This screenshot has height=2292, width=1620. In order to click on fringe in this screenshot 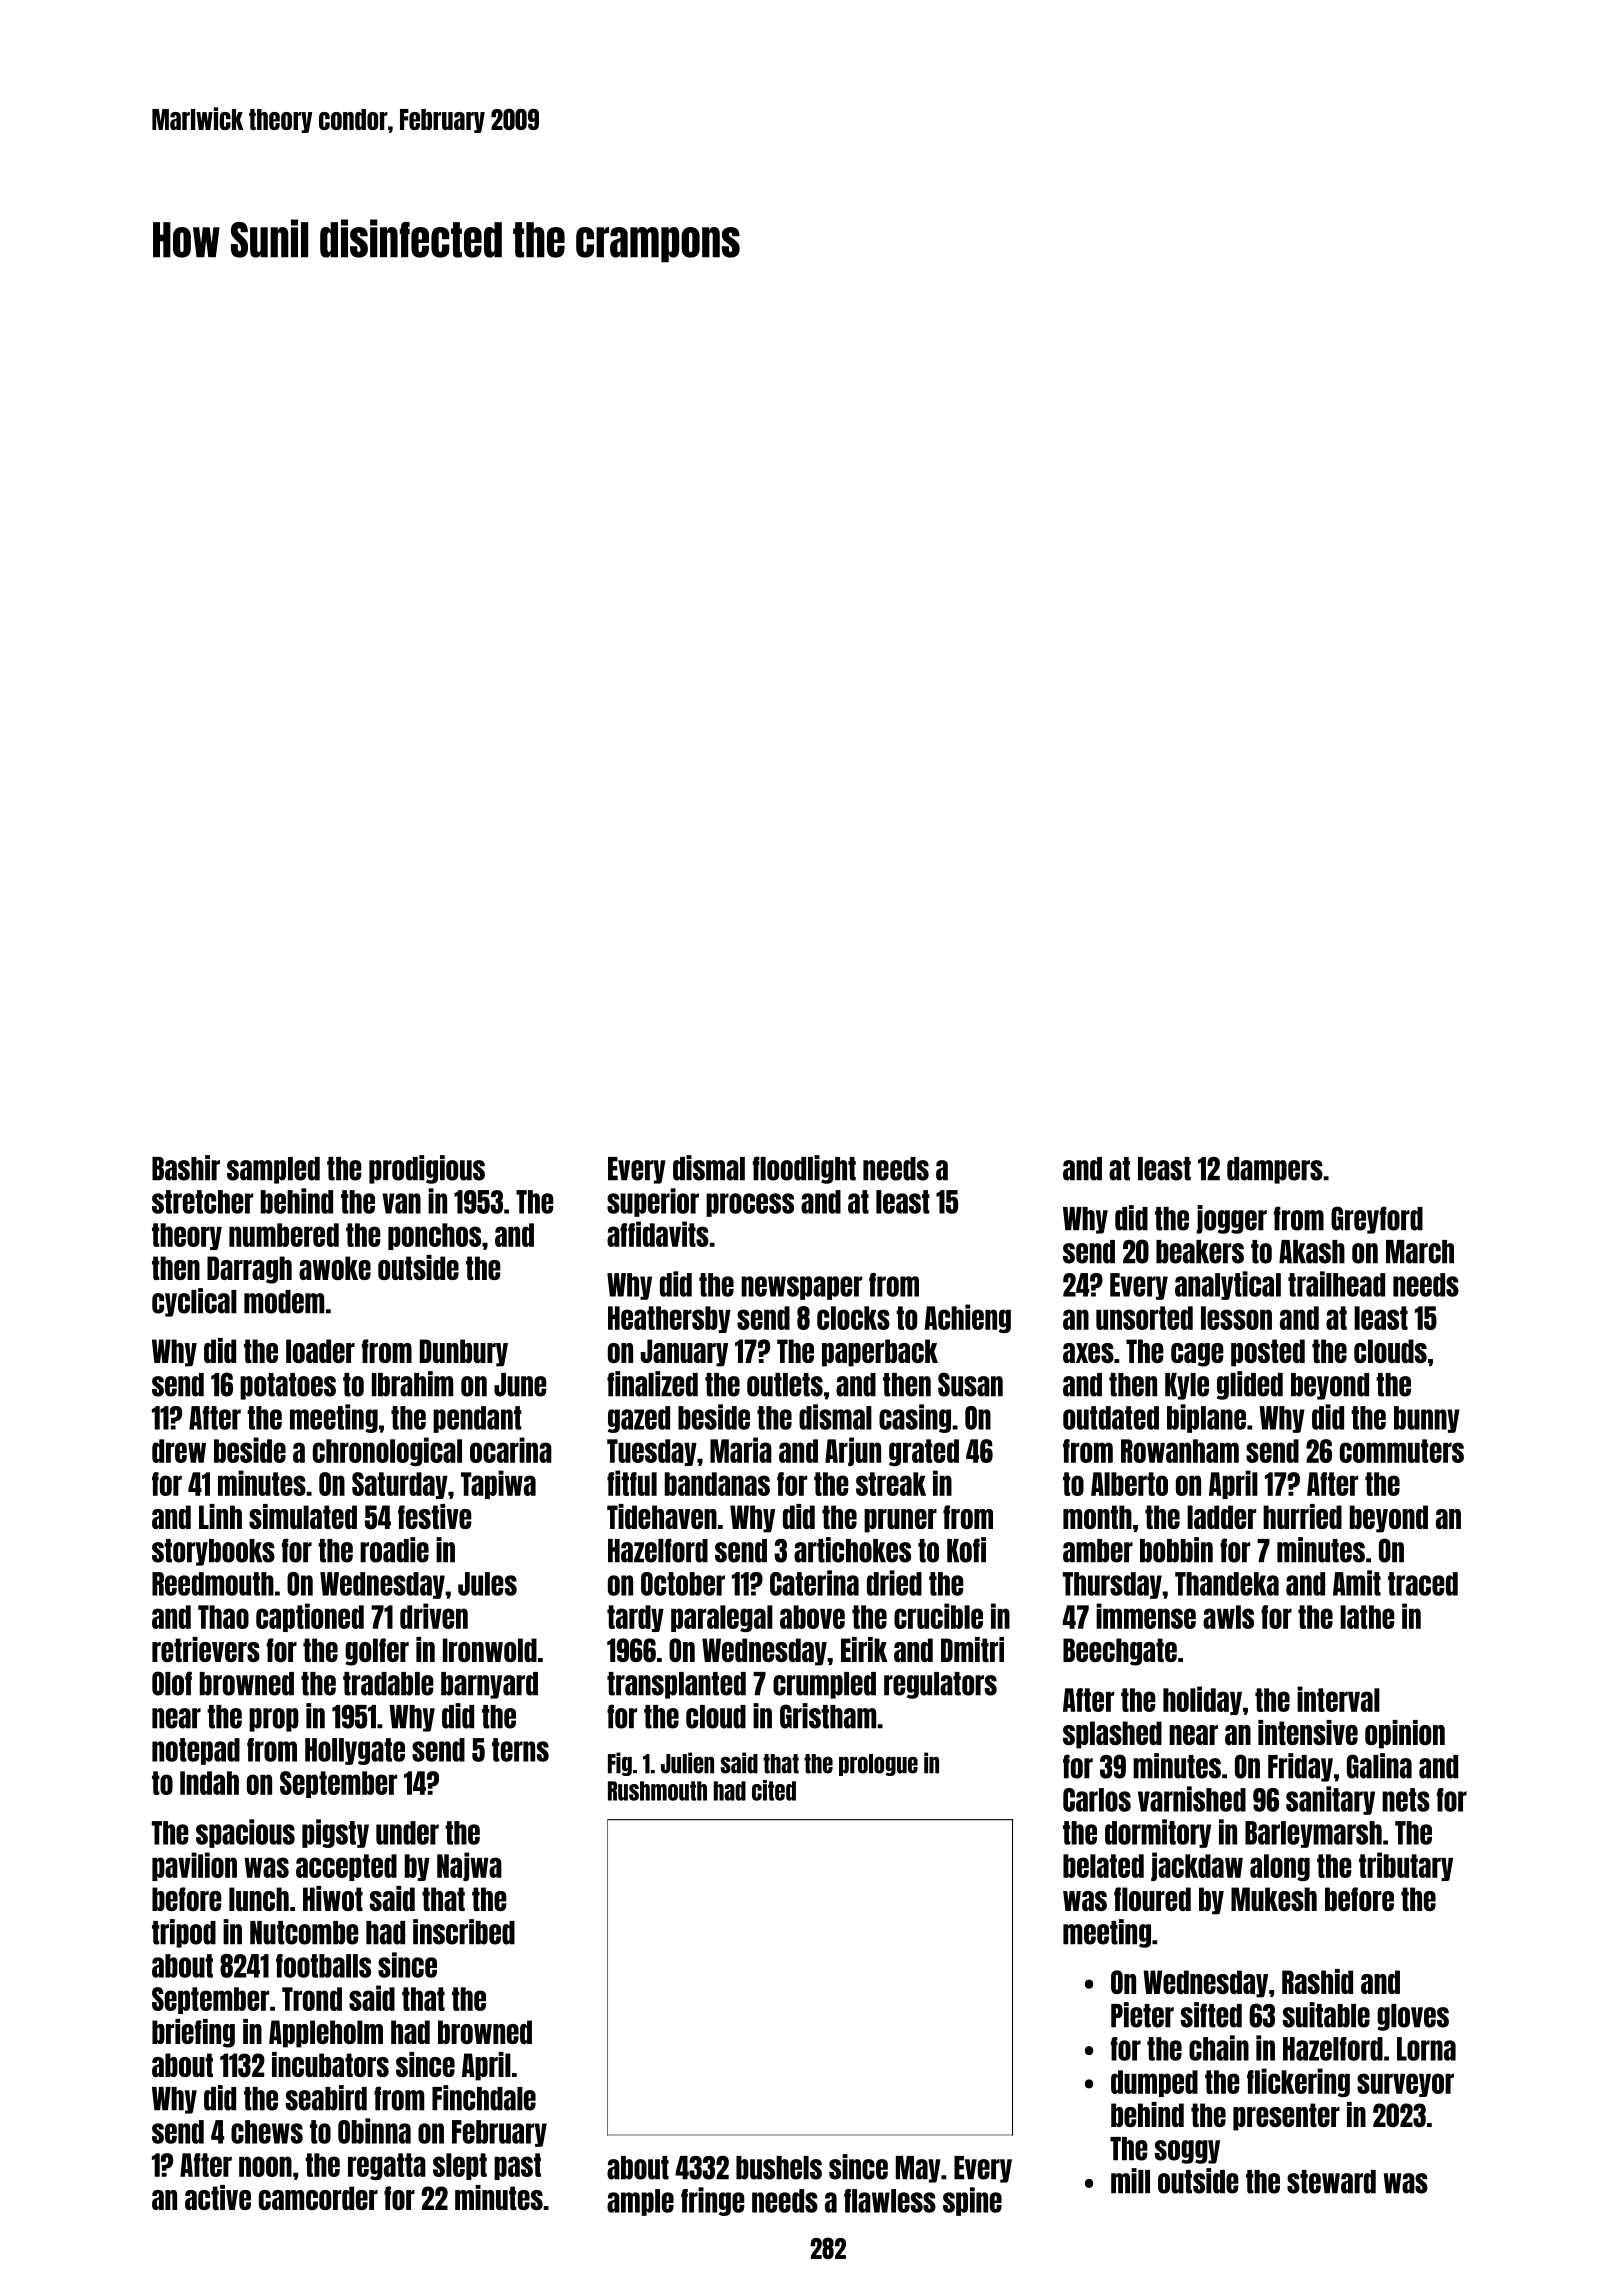, I will do `click(713, 2201)`.
